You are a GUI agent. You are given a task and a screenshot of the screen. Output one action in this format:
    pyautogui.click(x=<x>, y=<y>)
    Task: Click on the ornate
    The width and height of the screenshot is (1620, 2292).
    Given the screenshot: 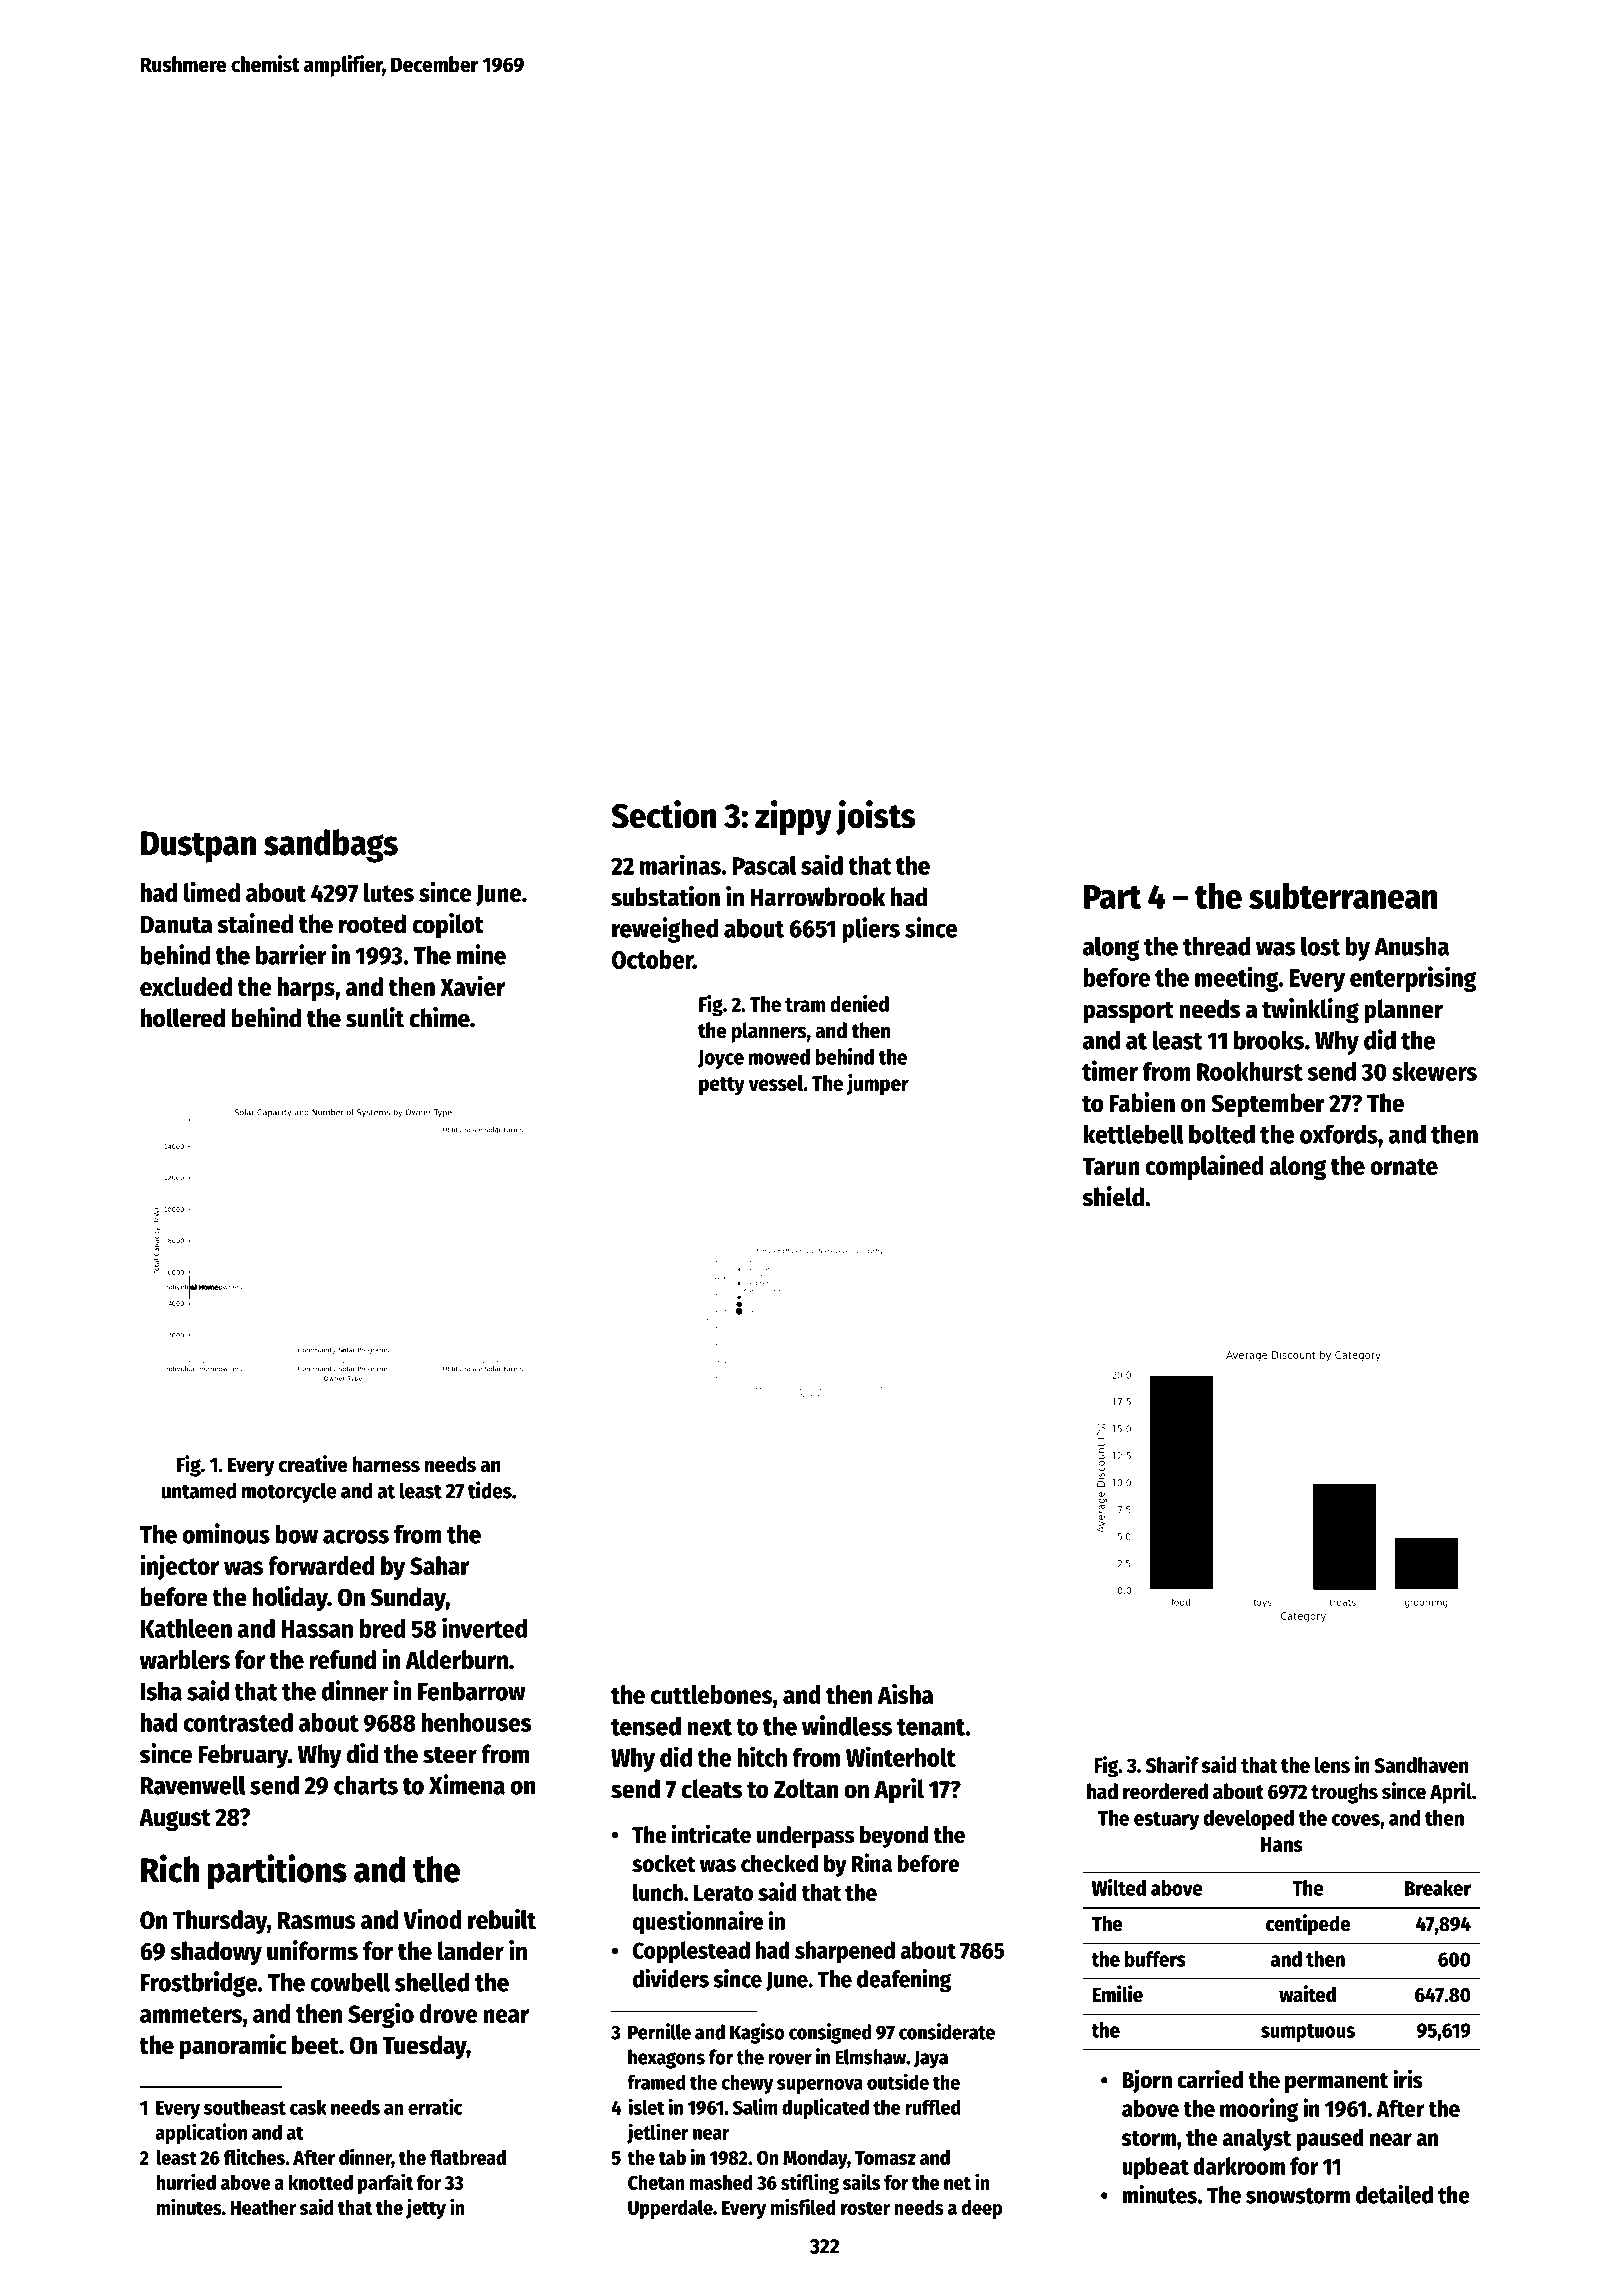 What is the action you would take?
    pyautogui.click(x=1404, y=1166)
